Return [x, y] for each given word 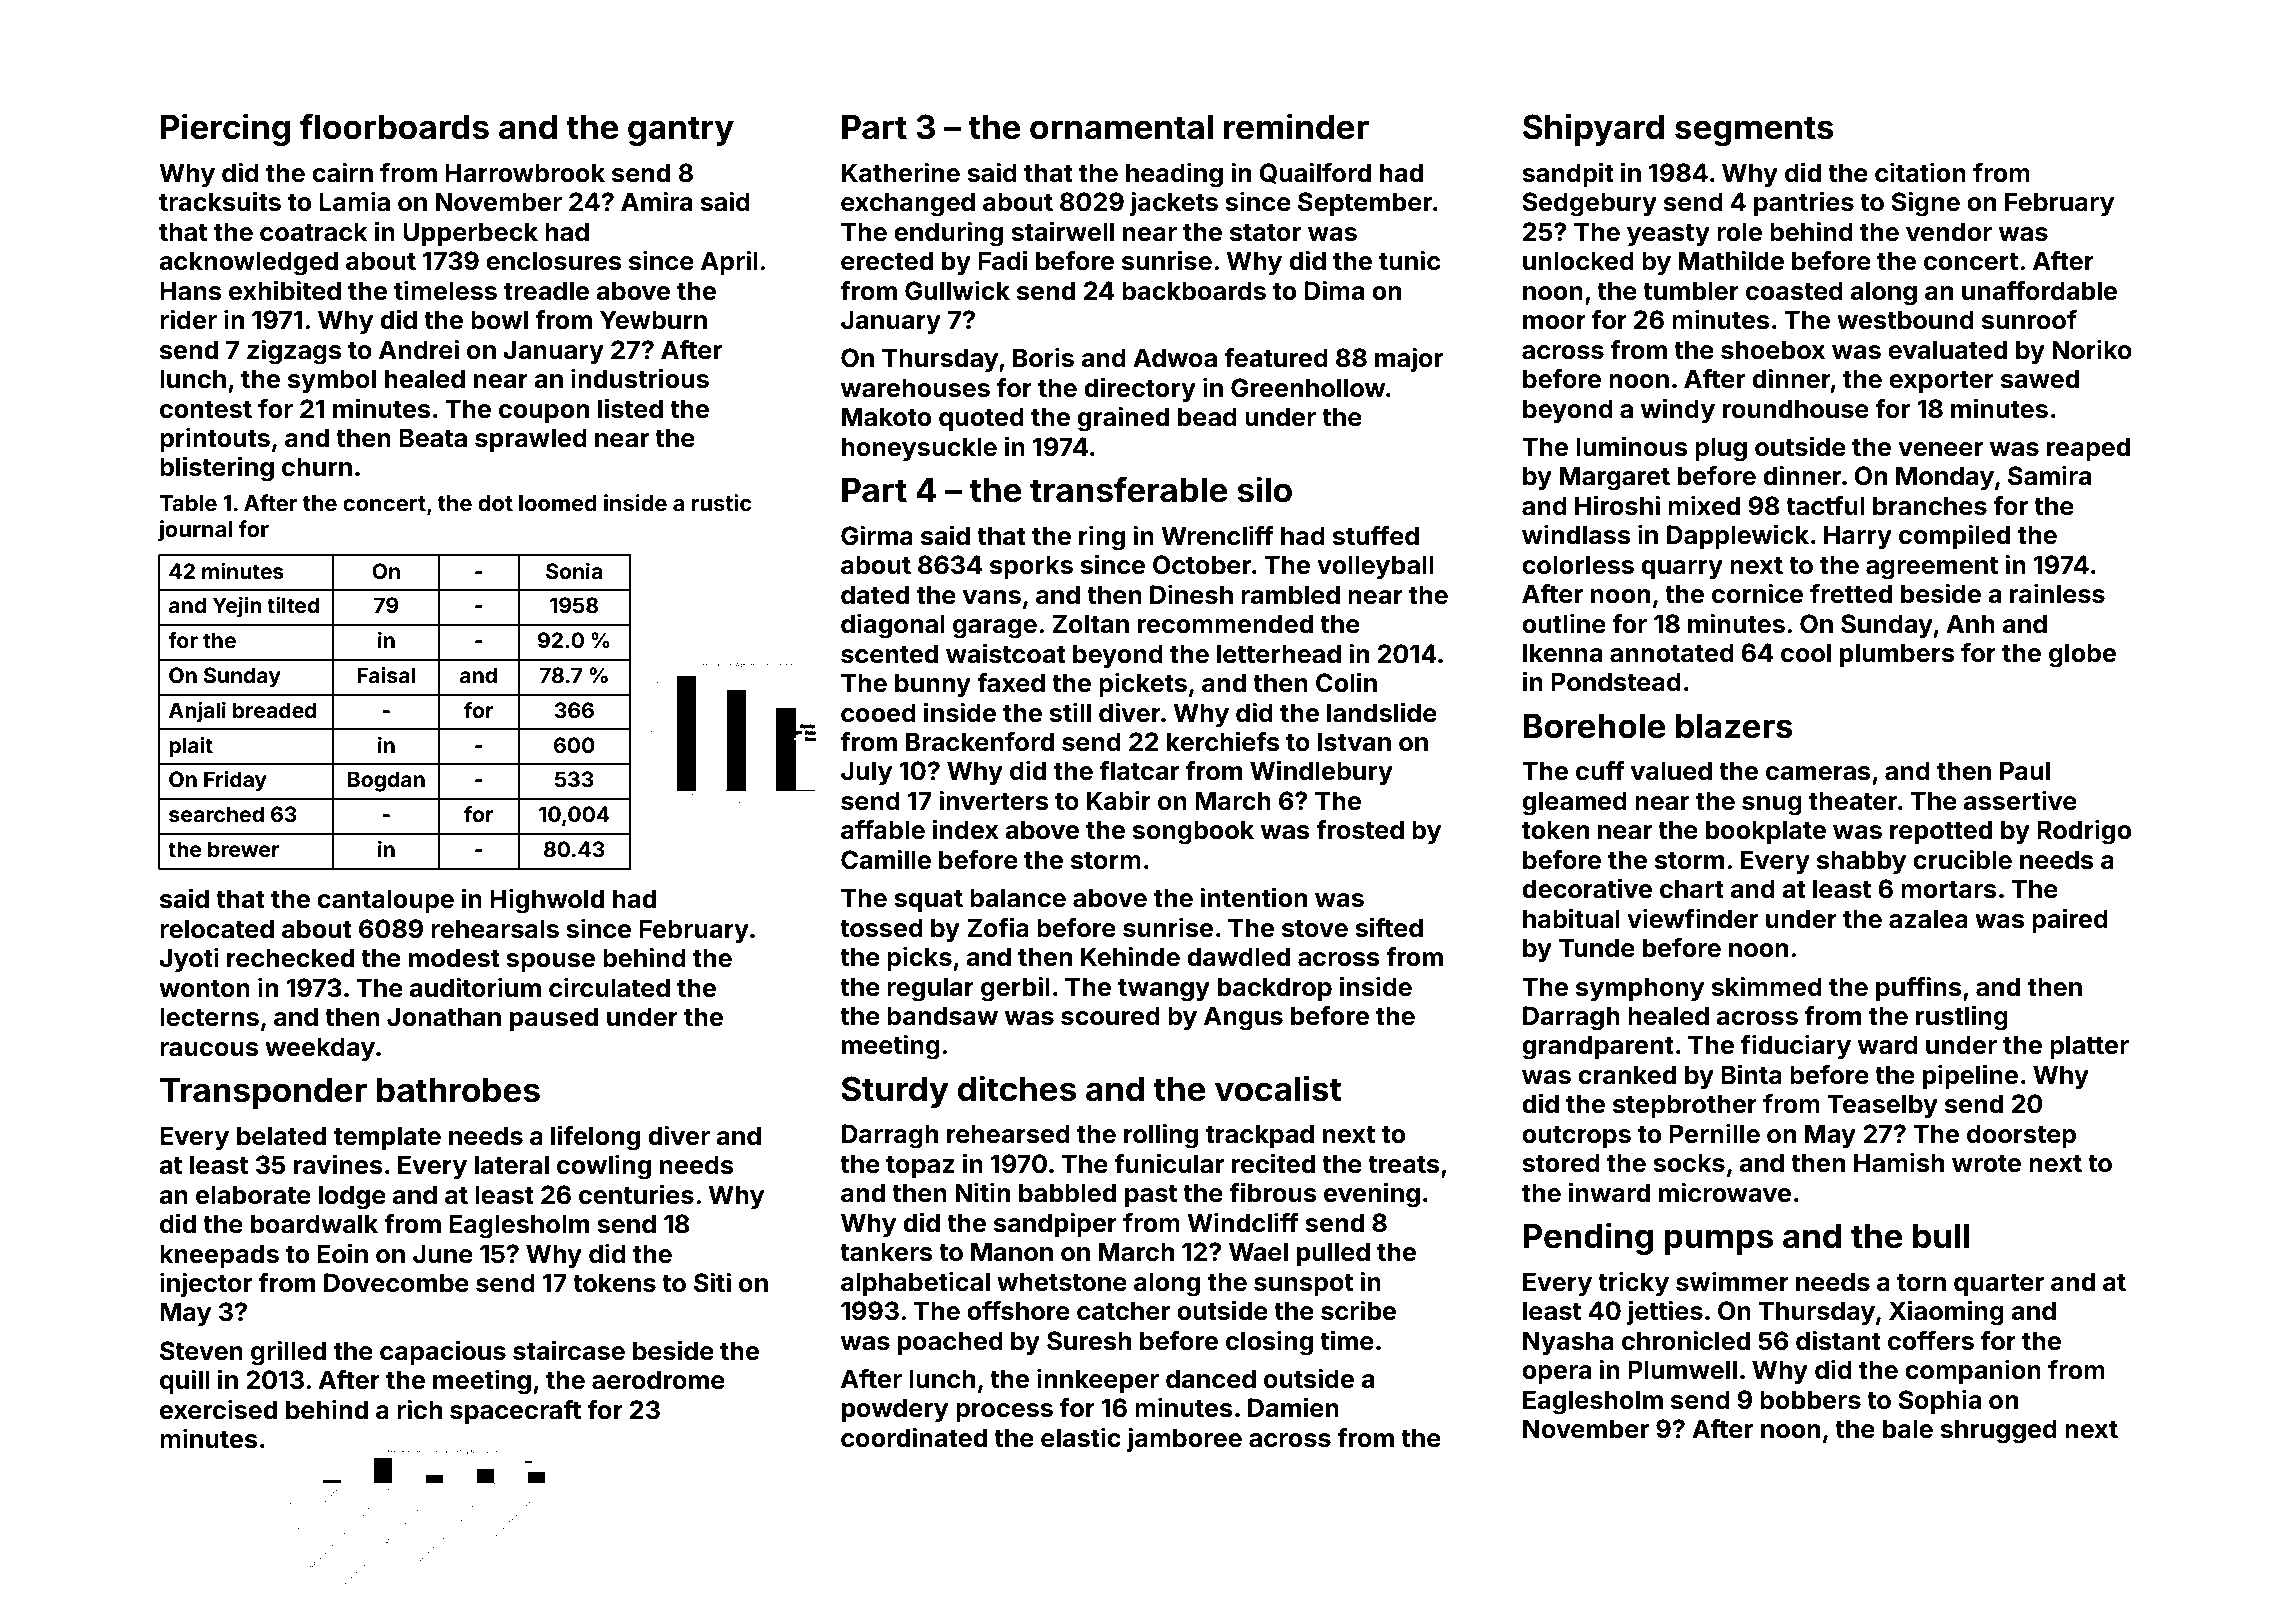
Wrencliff [1217, 535]
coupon [544, 413]
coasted [1794, 291]
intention [1253, 897]
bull [1941, 1236]
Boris [1043, 357]
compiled [1954, 536]
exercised [218, 1409]
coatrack [314, 232]
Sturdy [895, 1092]
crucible [1962, 859]
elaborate [253, 1195]
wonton [204, 989]
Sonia [574, 571]
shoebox [1773, 350]
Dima [1334, 290]
